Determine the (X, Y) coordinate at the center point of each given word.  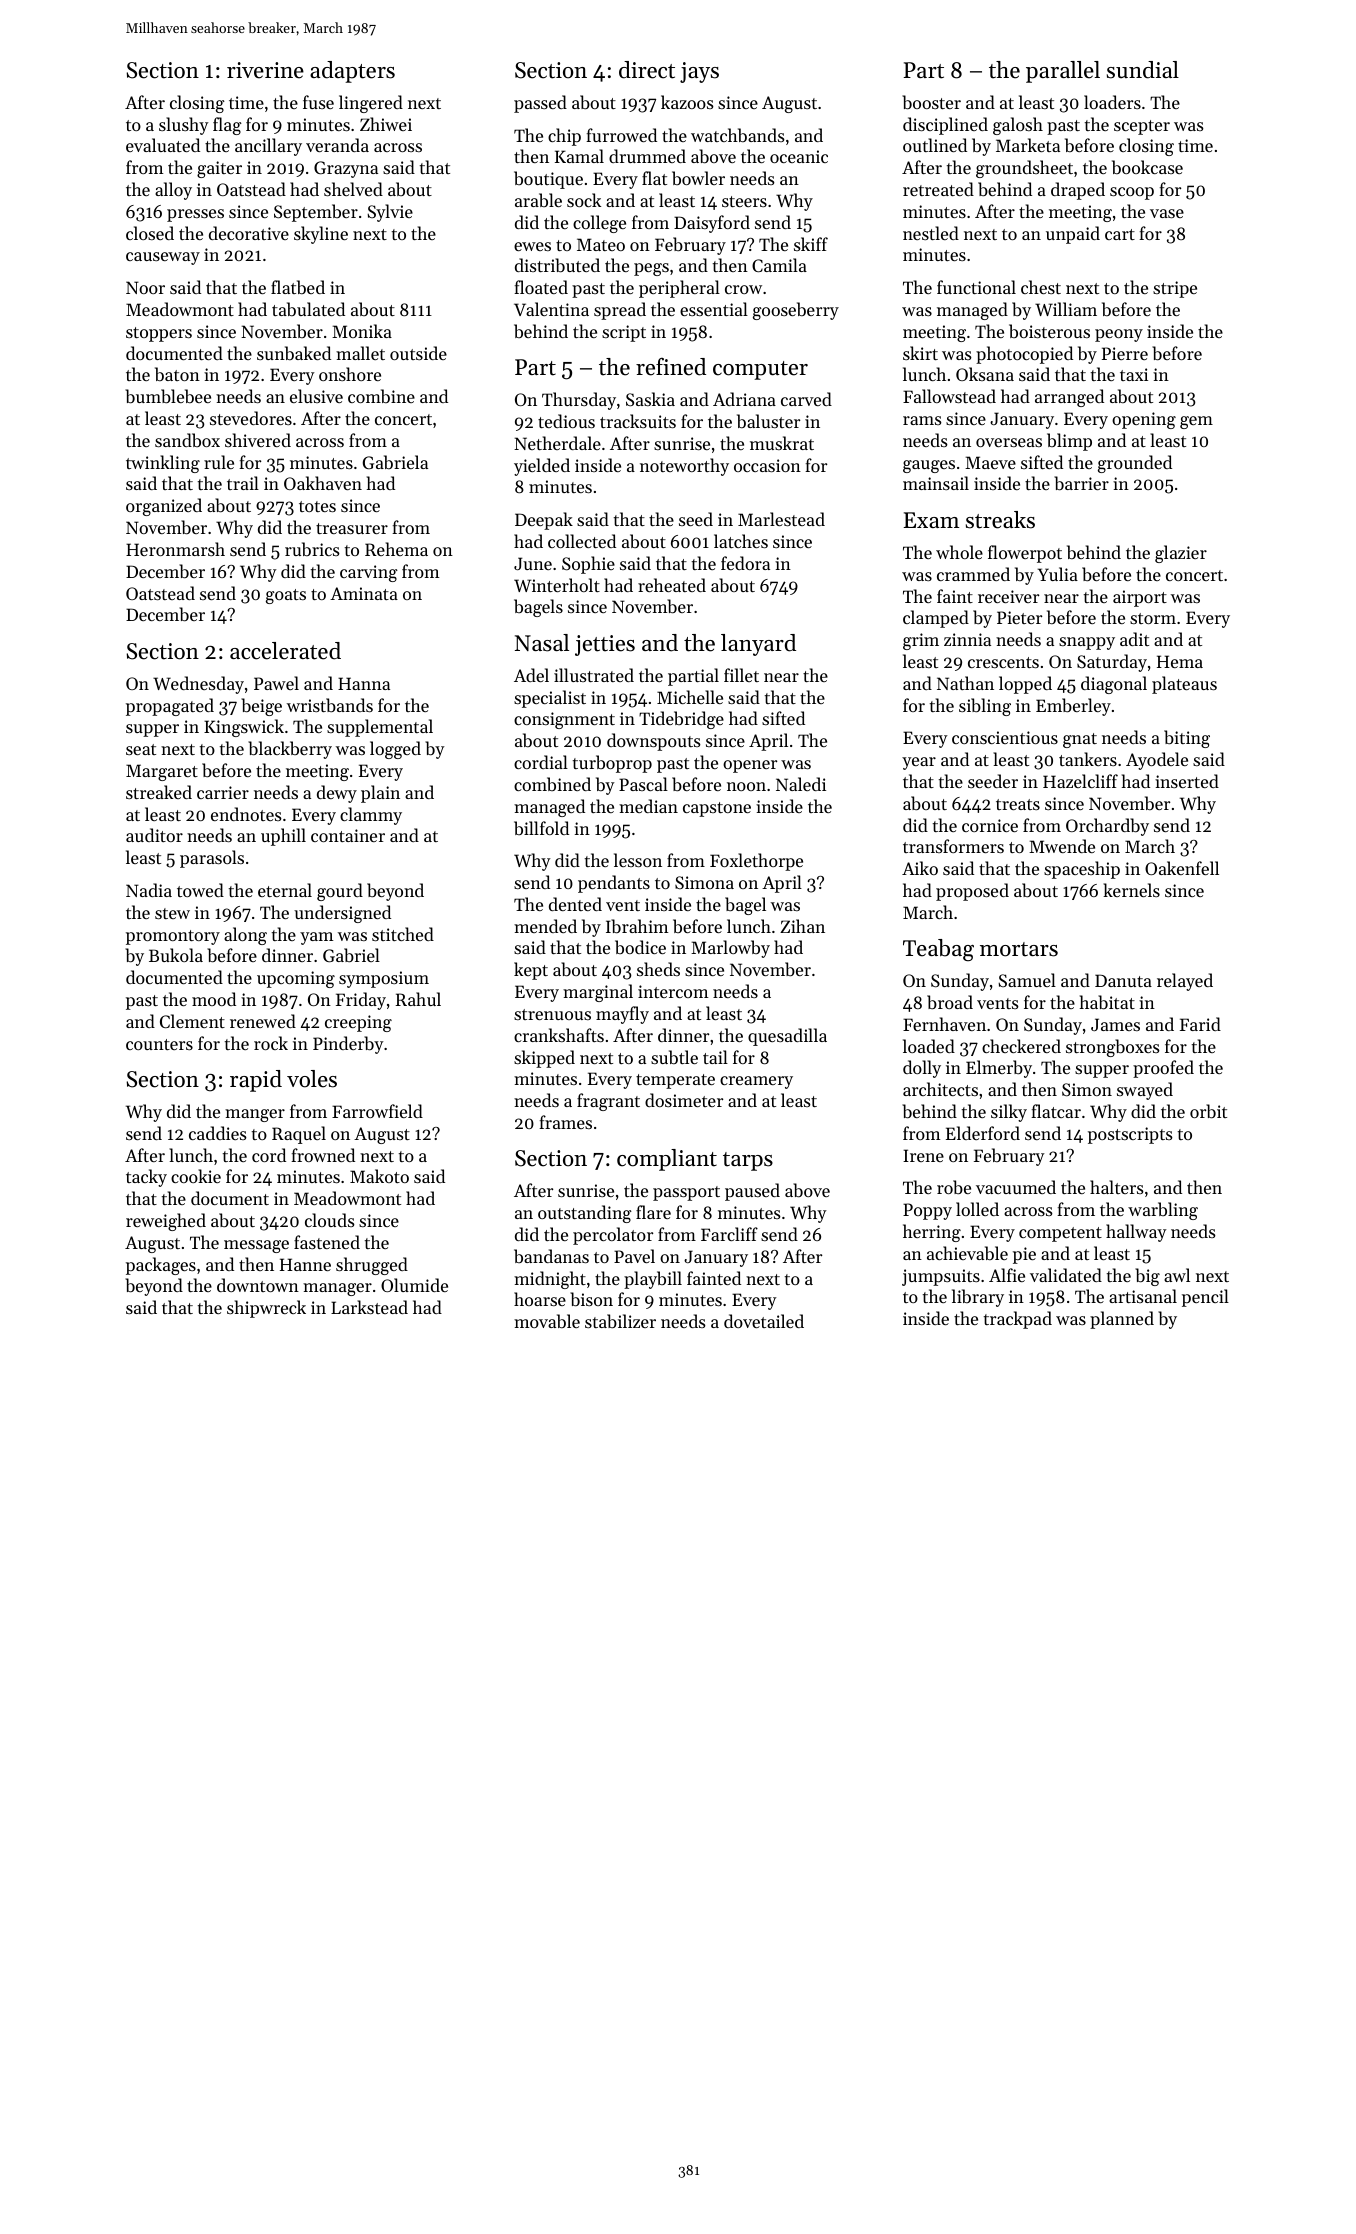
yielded (542, 467)
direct (647, 70)
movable (547, 1321)
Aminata (364, 593)
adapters (352, 72)
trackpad (1018, 1320)
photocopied (1024, 355)
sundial (1143, 70)
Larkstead (369, 1307)
